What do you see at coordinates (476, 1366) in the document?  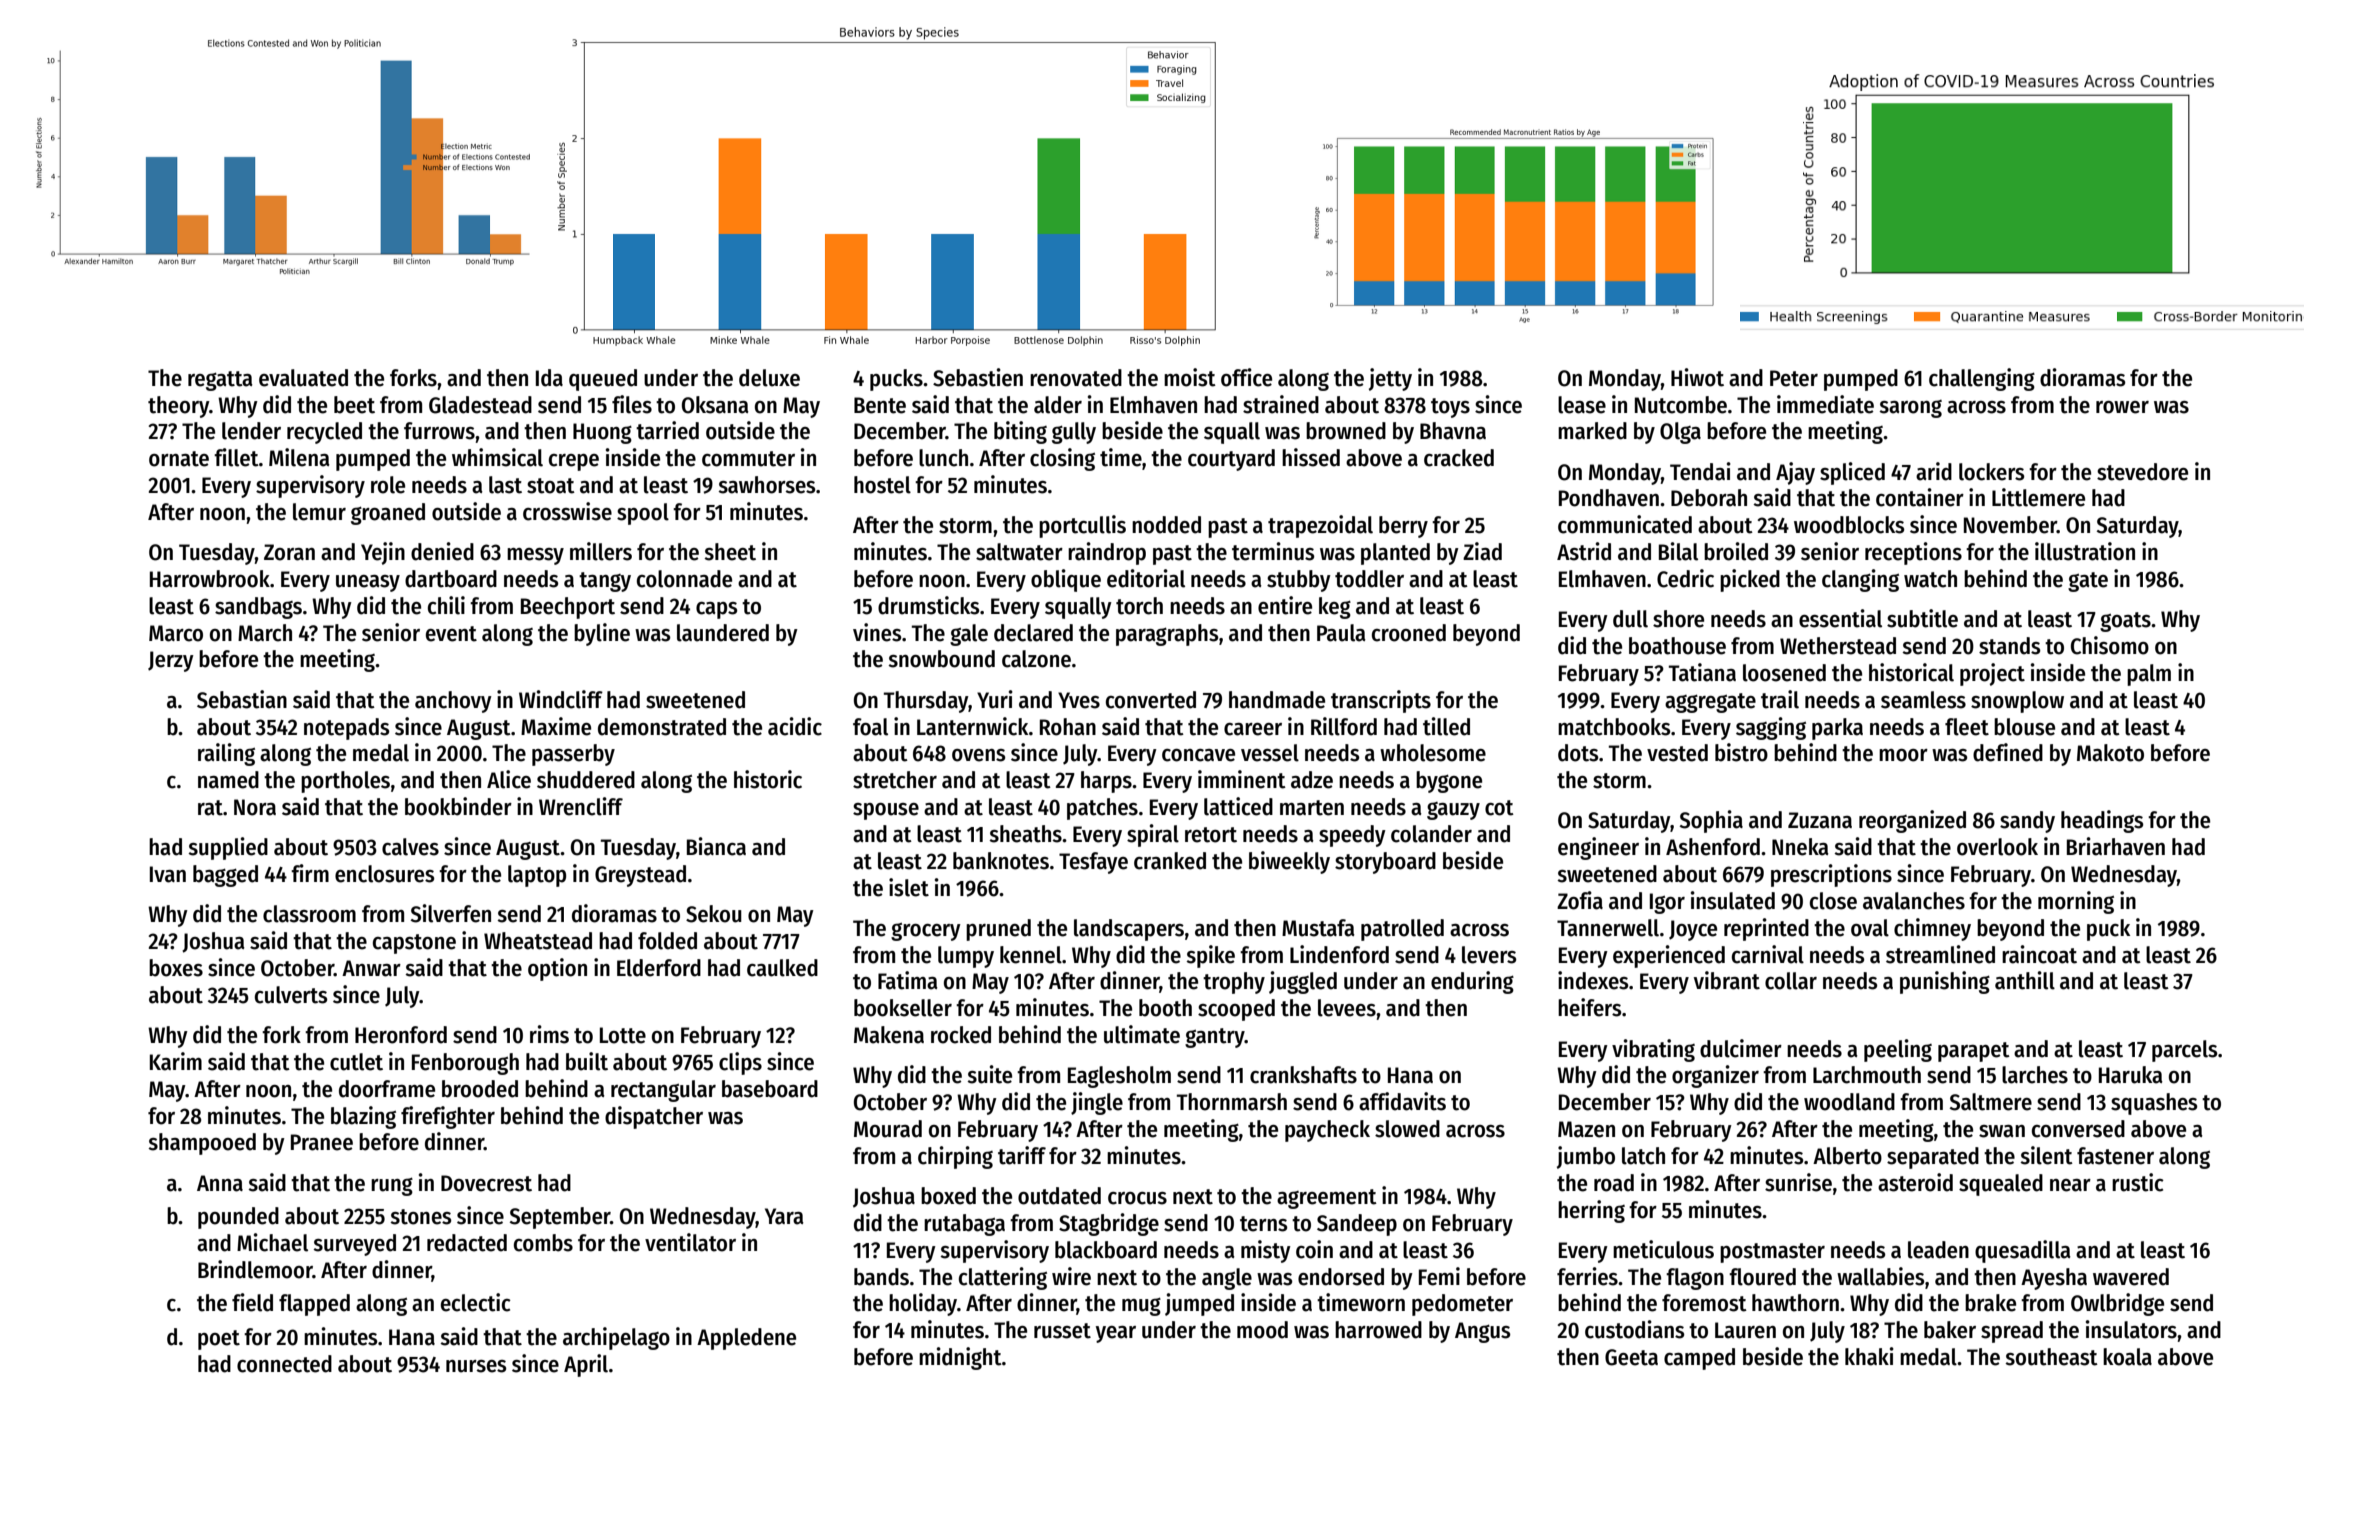 I see `nurses` at bounding box center [476, 1366].
